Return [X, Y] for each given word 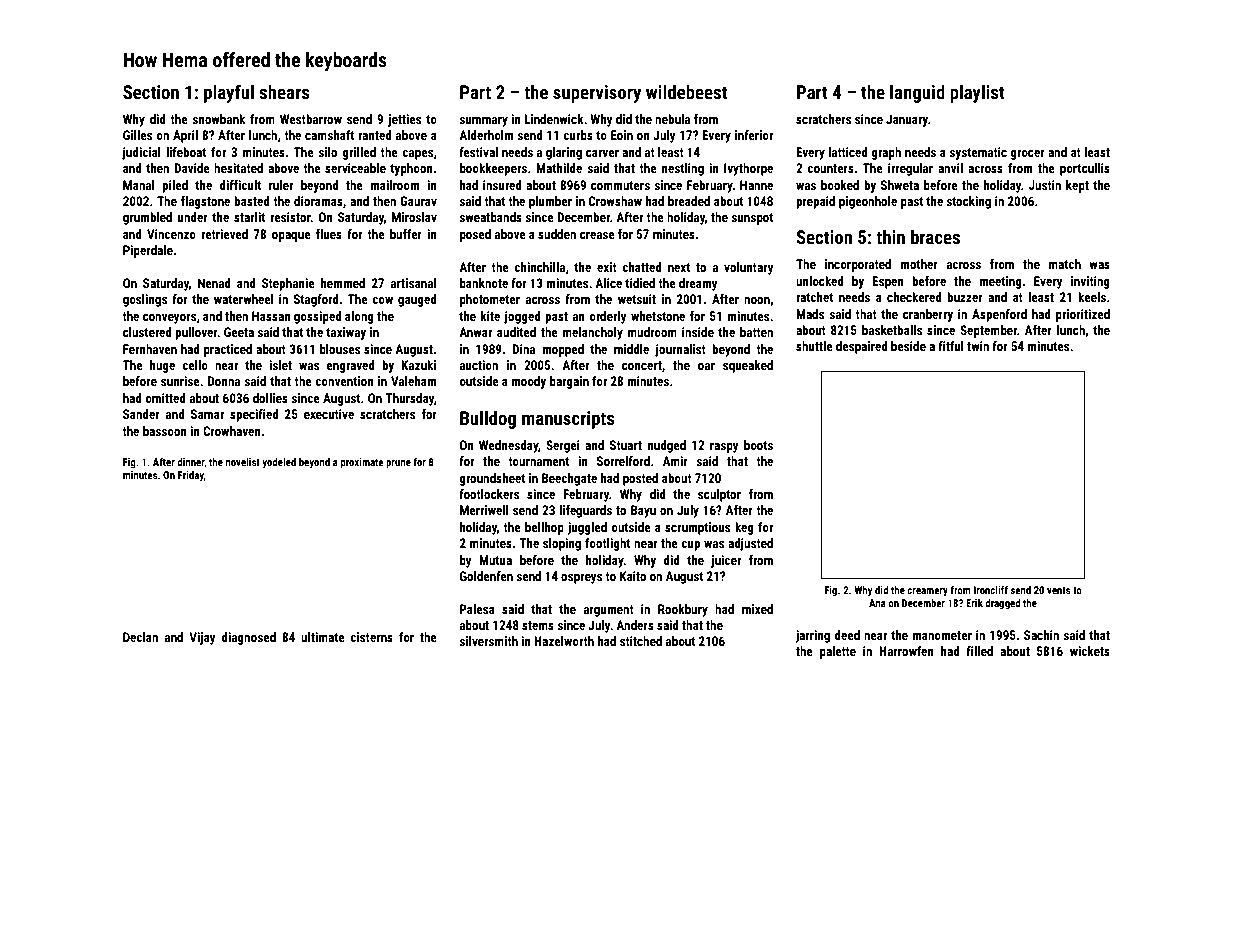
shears [284, 92]
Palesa [477, 609]
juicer [726, 561]
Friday [191, 476]
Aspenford [999, 315]
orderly [608, 317]
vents [1059, 590]
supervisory [597, 94]
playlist [977, 94]
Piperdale [148, 251]
